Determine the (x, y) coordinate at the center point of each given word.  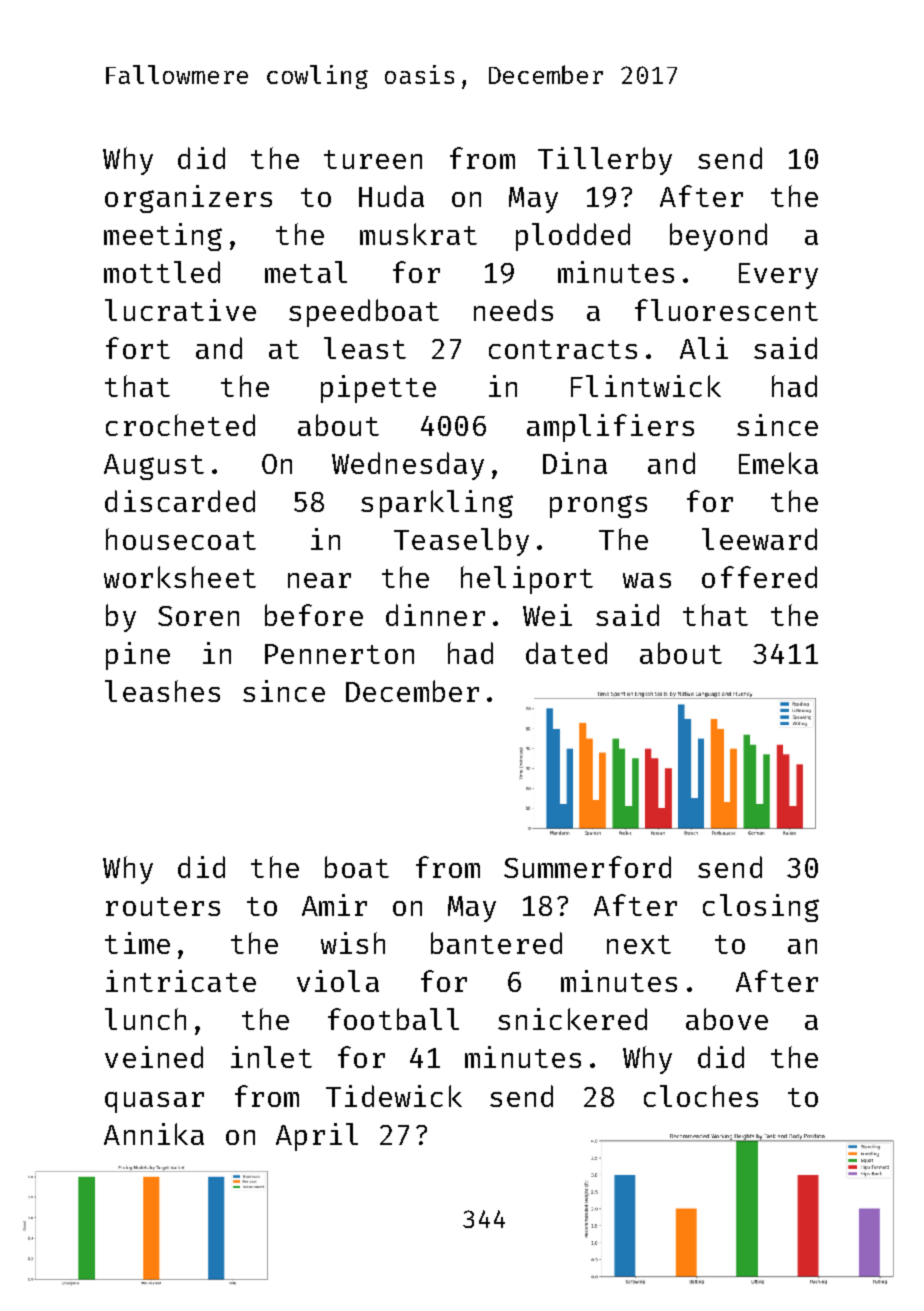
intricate (181, 981)
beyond (718, 237)
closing (761, 908)
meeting (163, 237)
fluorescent (726, 310)
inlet (271, 1057)
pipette (378, 389)
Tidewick (394, 1096)
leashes (162, 691)
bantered (496, 943)
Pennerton (339, 654)
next (639, 944)
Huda (391, 196)
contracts (563, 349)
